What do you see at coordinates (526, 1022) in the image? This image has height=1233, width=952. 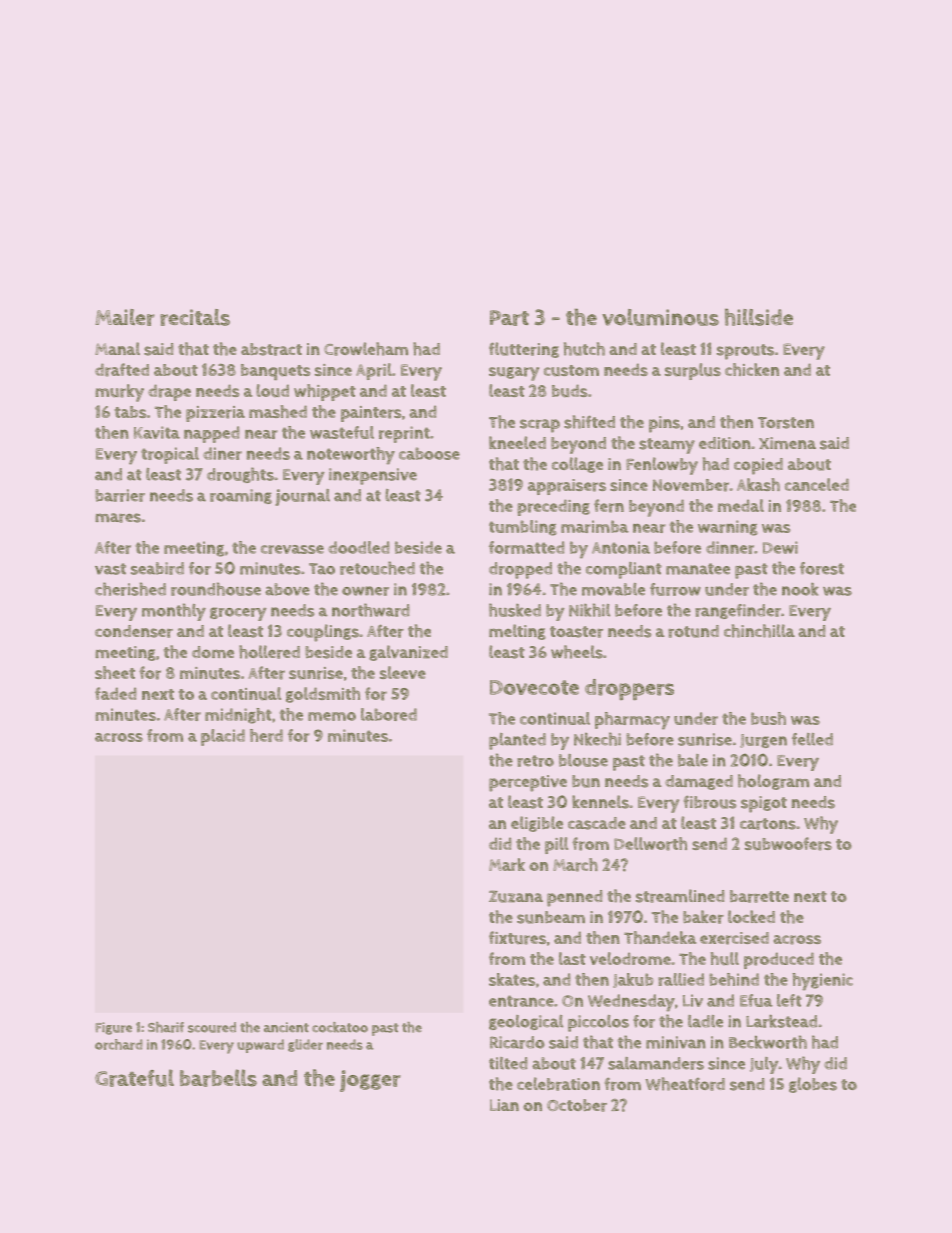 I see `geological` at bounding box center [526, 1022].
